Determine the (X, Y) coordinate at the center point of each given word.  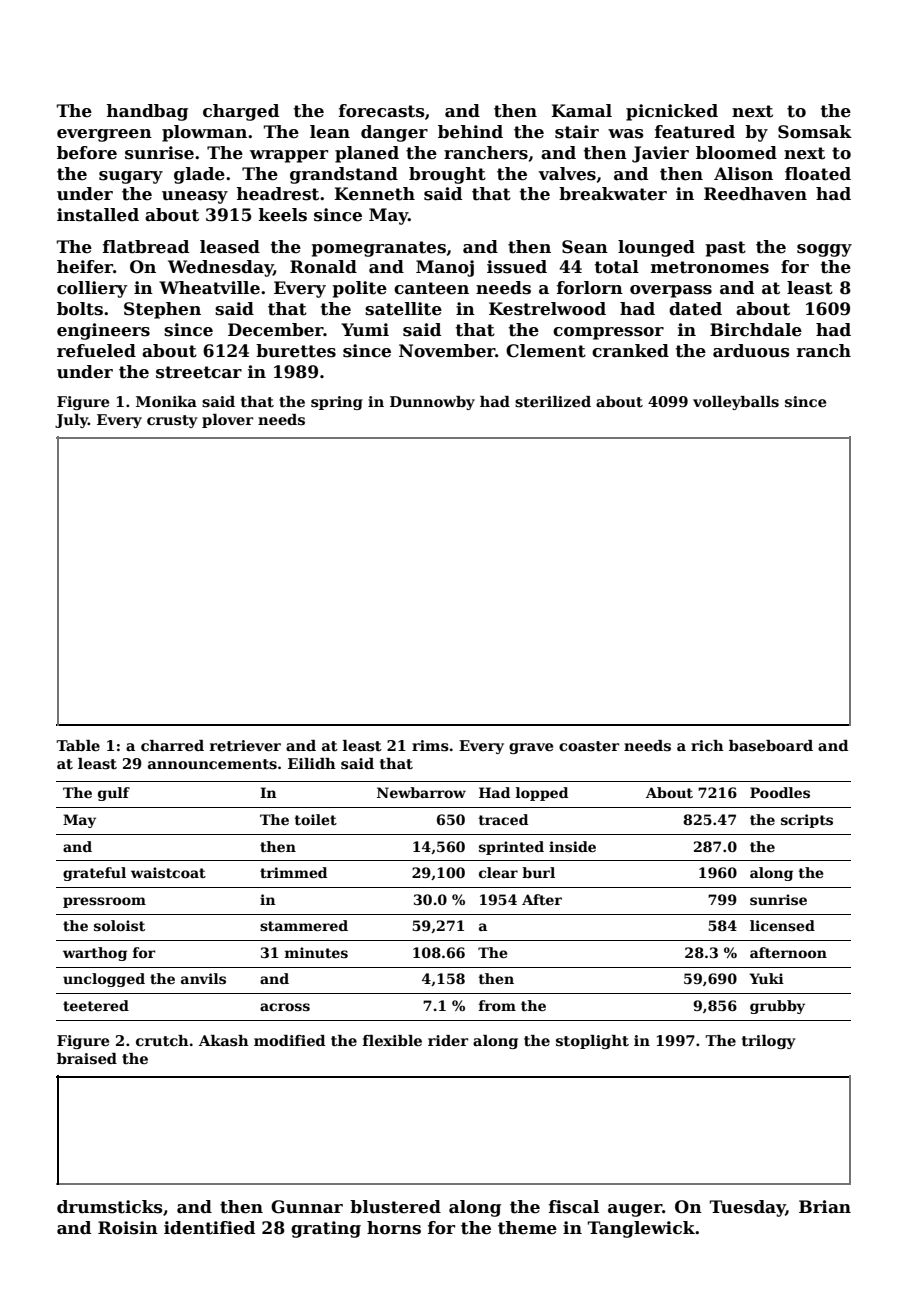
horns (394, 1228)
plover (228, 421)
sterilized (553, 401)
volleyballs (736, 403)
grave (531, 748)
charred (172, 745)
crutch (162, 1040)
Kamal (581, 111)
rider (448, 1040)
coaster (589, 746)
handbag (147, 112)
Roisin (128, 1228)
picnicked (672, 112)
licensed (782, 925)
